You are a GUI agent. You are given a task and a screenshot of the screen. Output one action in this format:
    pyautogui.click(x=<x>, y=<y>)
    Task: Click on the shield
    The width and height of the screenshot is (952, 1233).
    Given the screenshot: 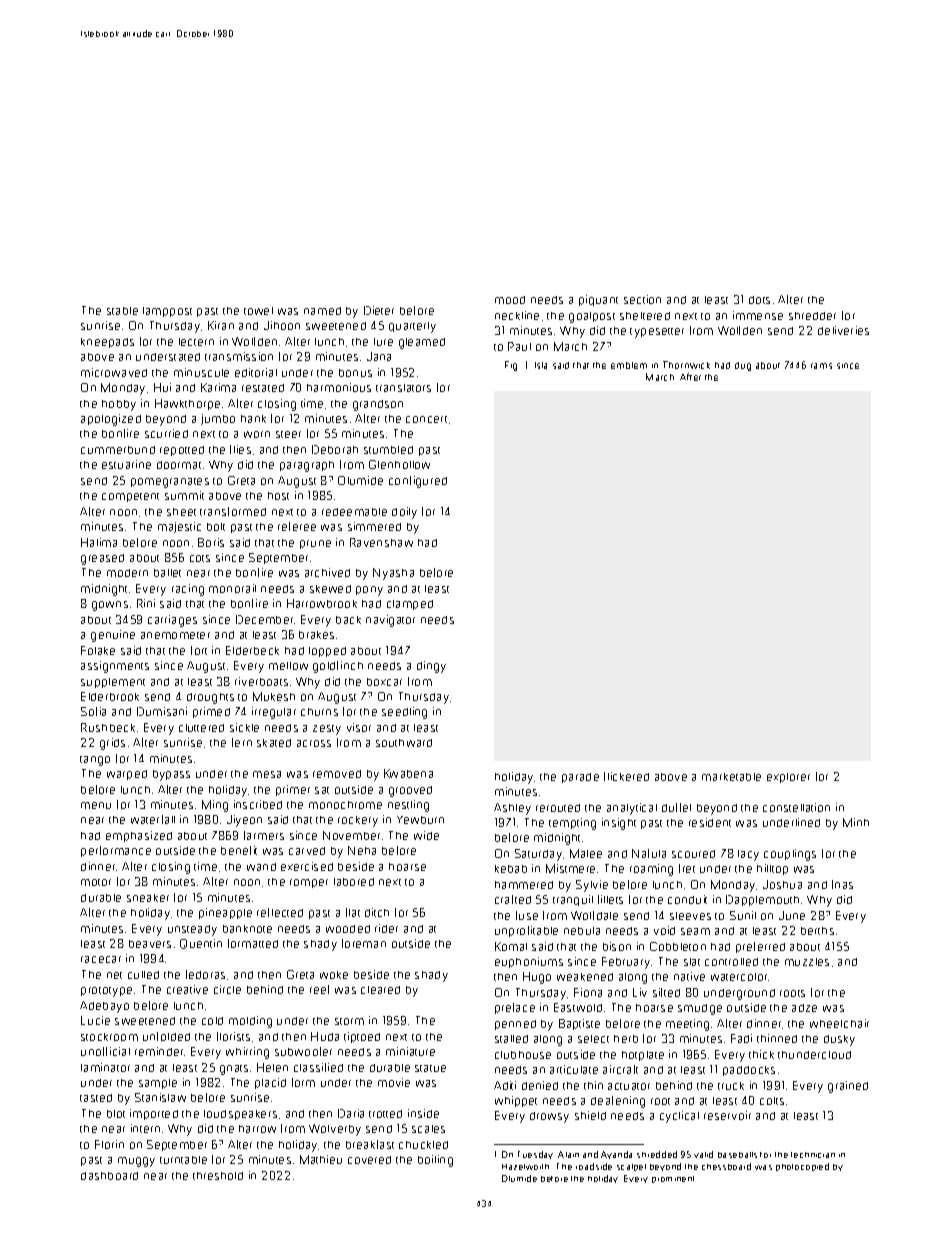 What is the action you would take?
    pyautogui.click(x=590, y=1115)
